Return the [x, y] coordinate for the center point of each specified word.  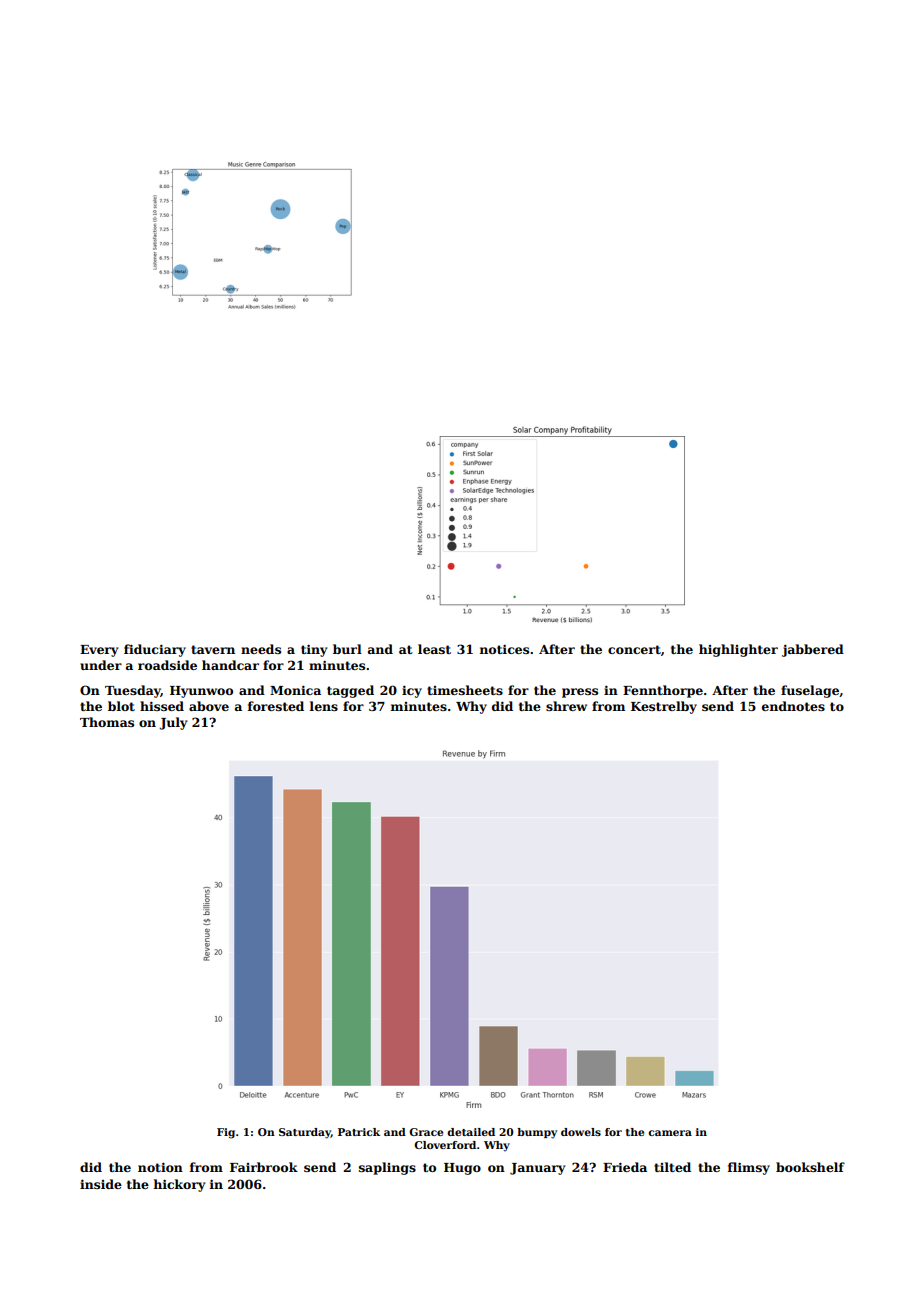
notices [504, 649]
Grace [426, 1132]
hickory [179, 1185]
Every [99, 651]
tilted [672, 1167]
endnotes [793, 706]
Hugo [462, 1169]
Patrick [359, 1132]
